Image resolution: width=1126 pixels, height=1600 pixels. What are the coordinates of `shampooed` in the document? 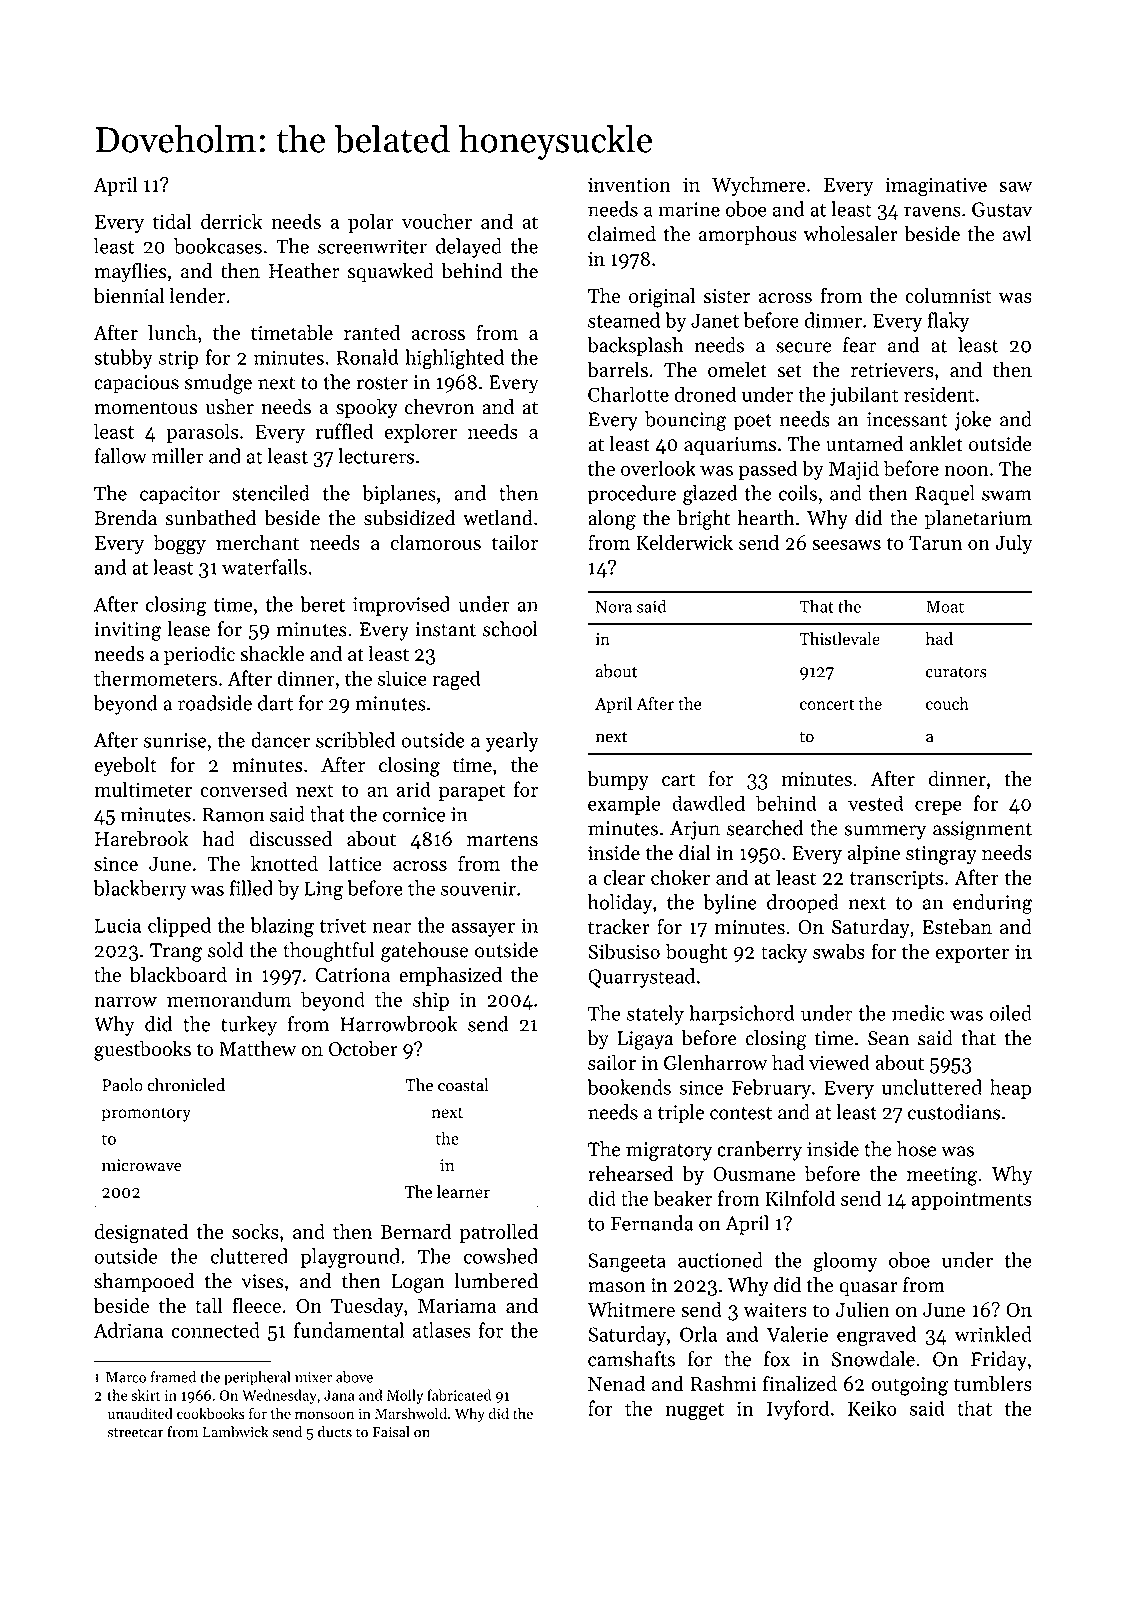 It's located at (144, 1283).
